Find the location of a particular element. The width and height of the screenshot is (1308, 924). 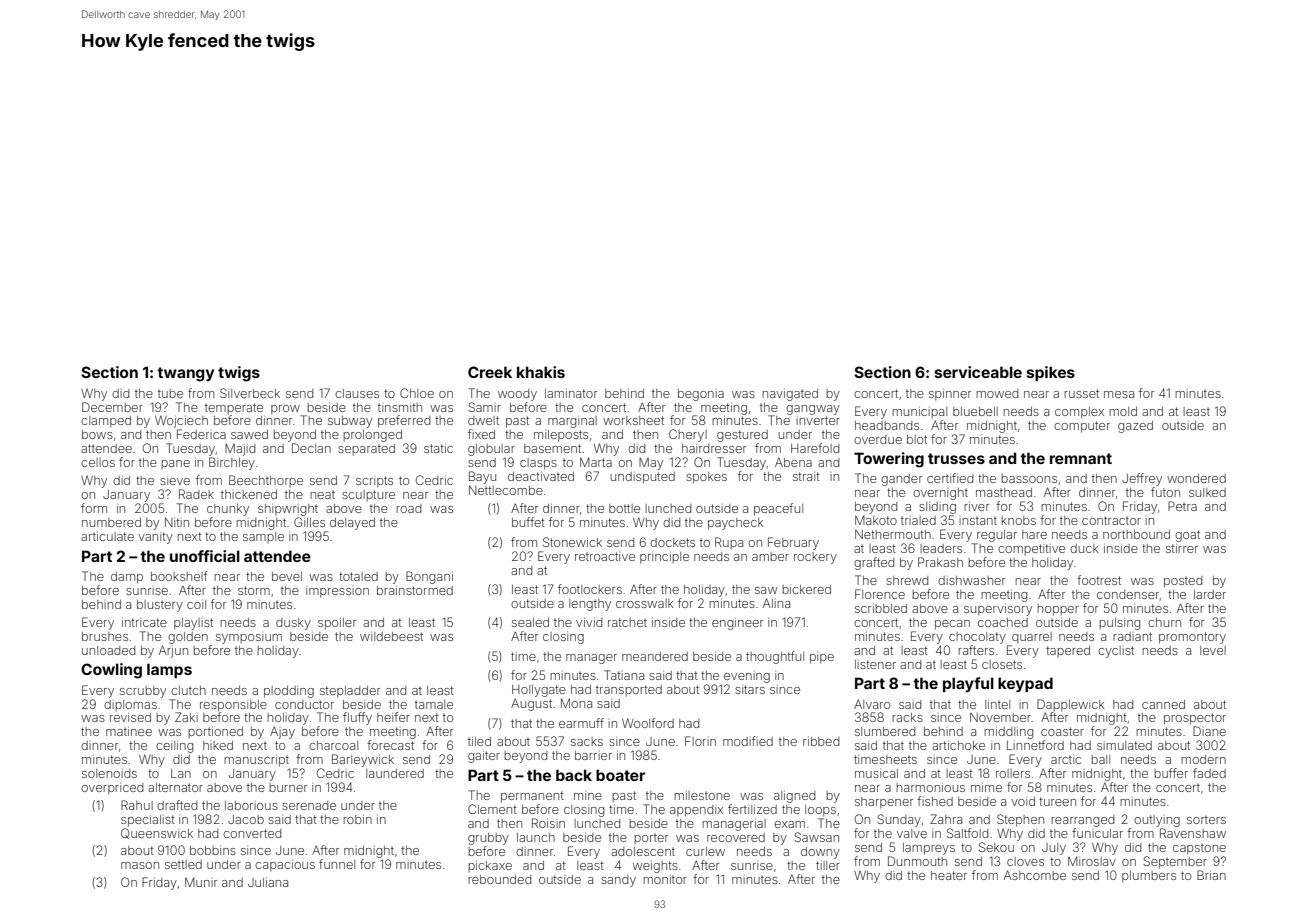

northbound is located at coordinates (1136, 534).
